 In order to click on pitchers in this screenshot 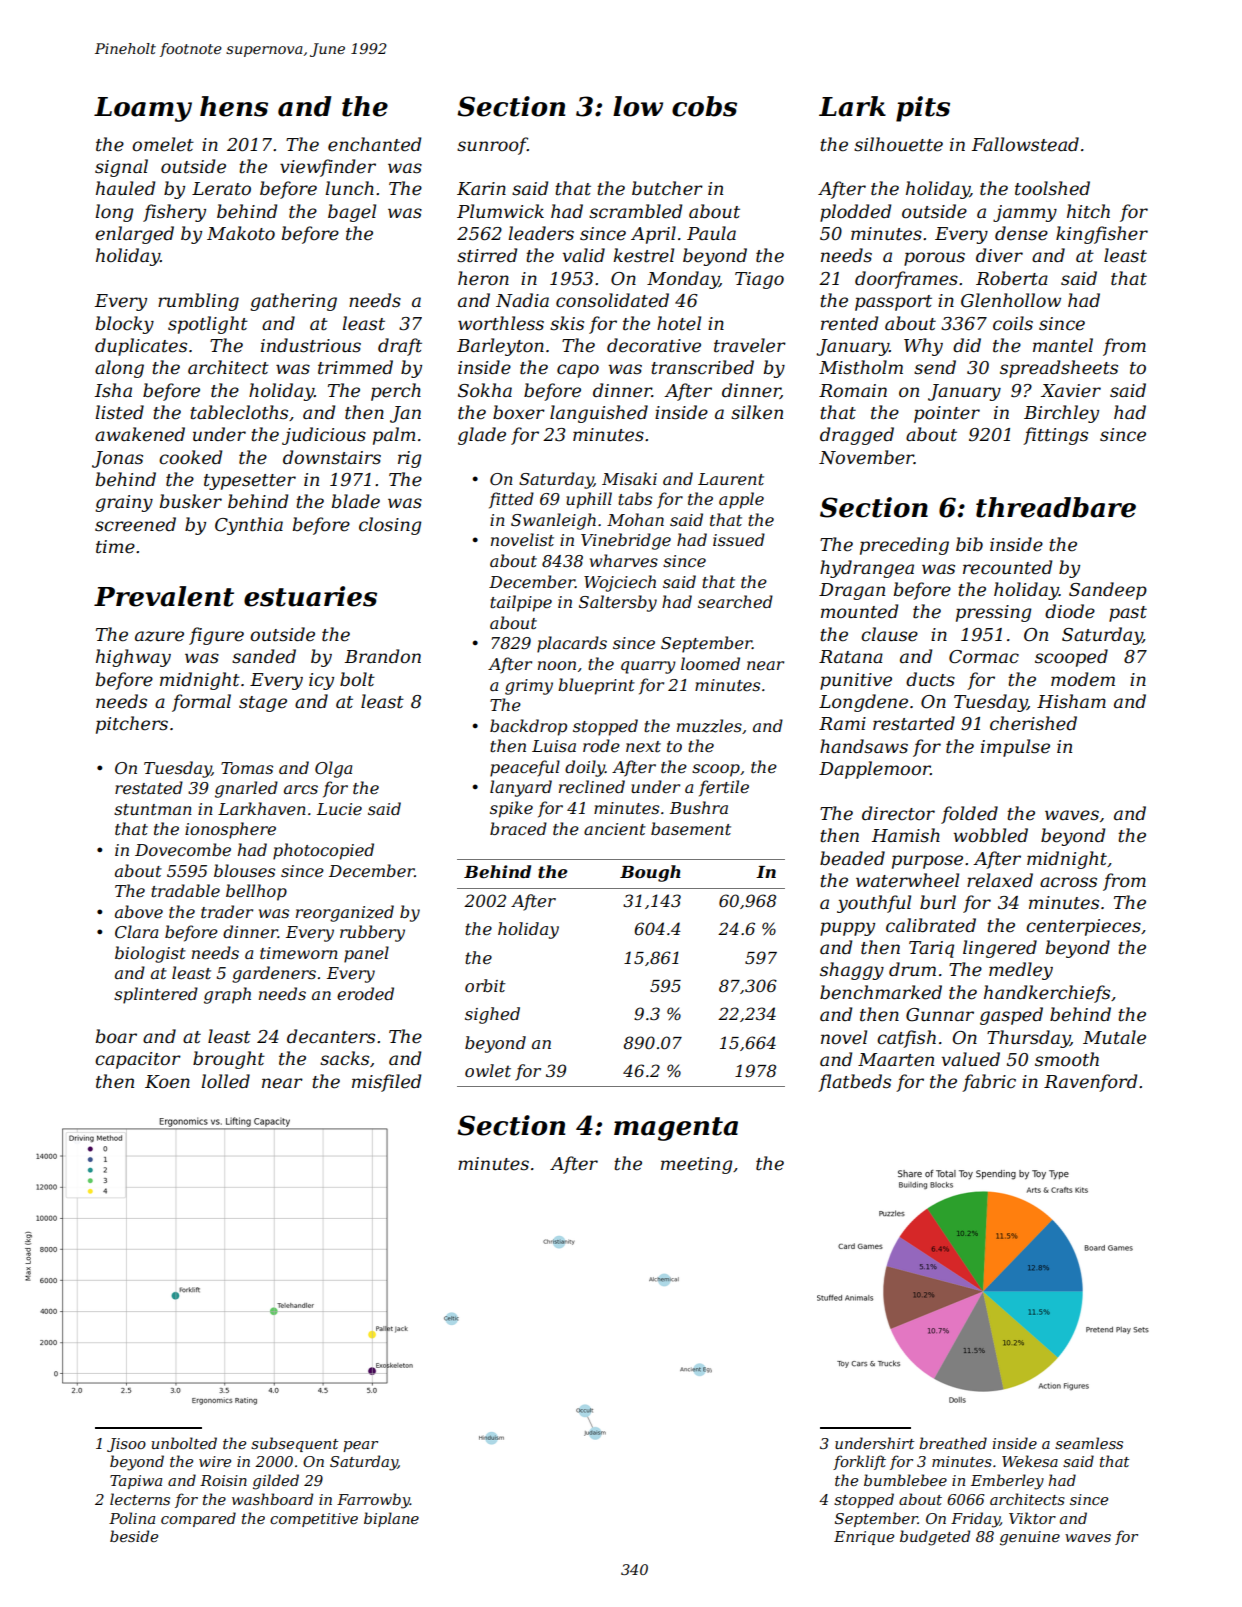, I will do `click(132, 725)`.
